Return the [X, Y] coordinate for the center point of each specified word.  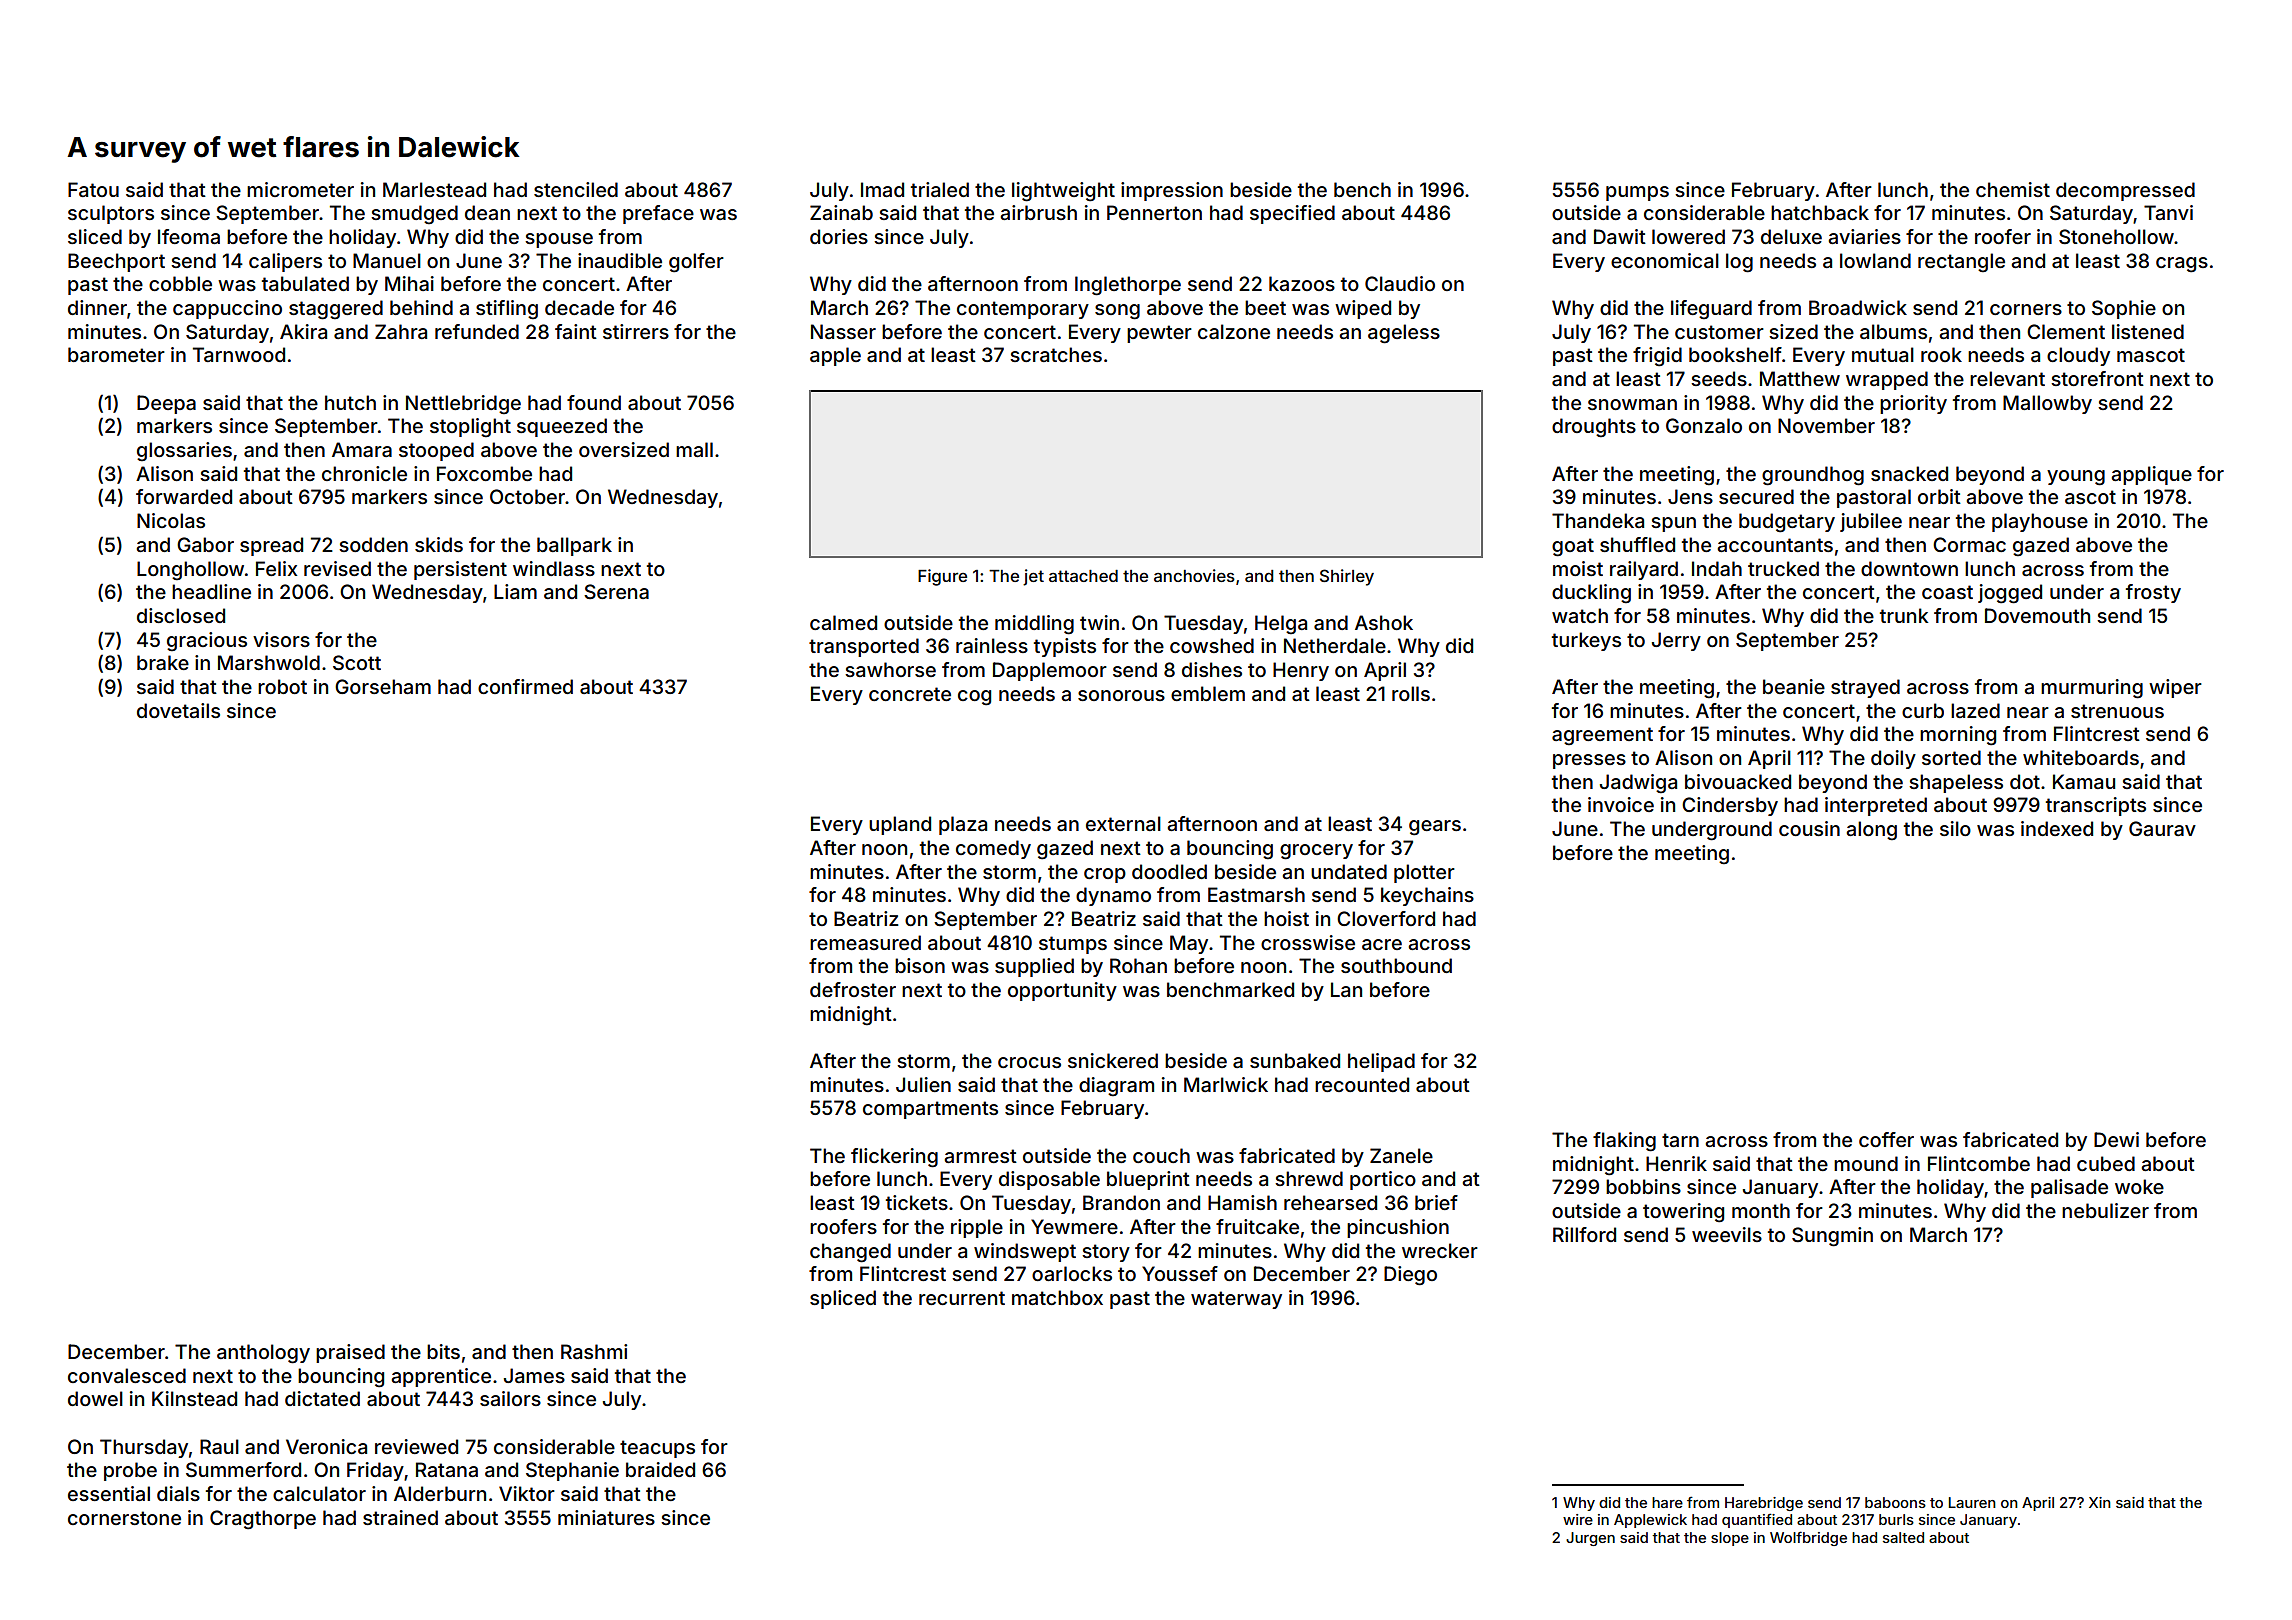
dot [2025, 781]
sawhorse [890, 669]
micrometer [300, 189]
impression [1172, 191]
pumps [1637, 193]
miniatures [606, 1517]
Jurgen [1590, 1539]
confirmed [525, 686]
